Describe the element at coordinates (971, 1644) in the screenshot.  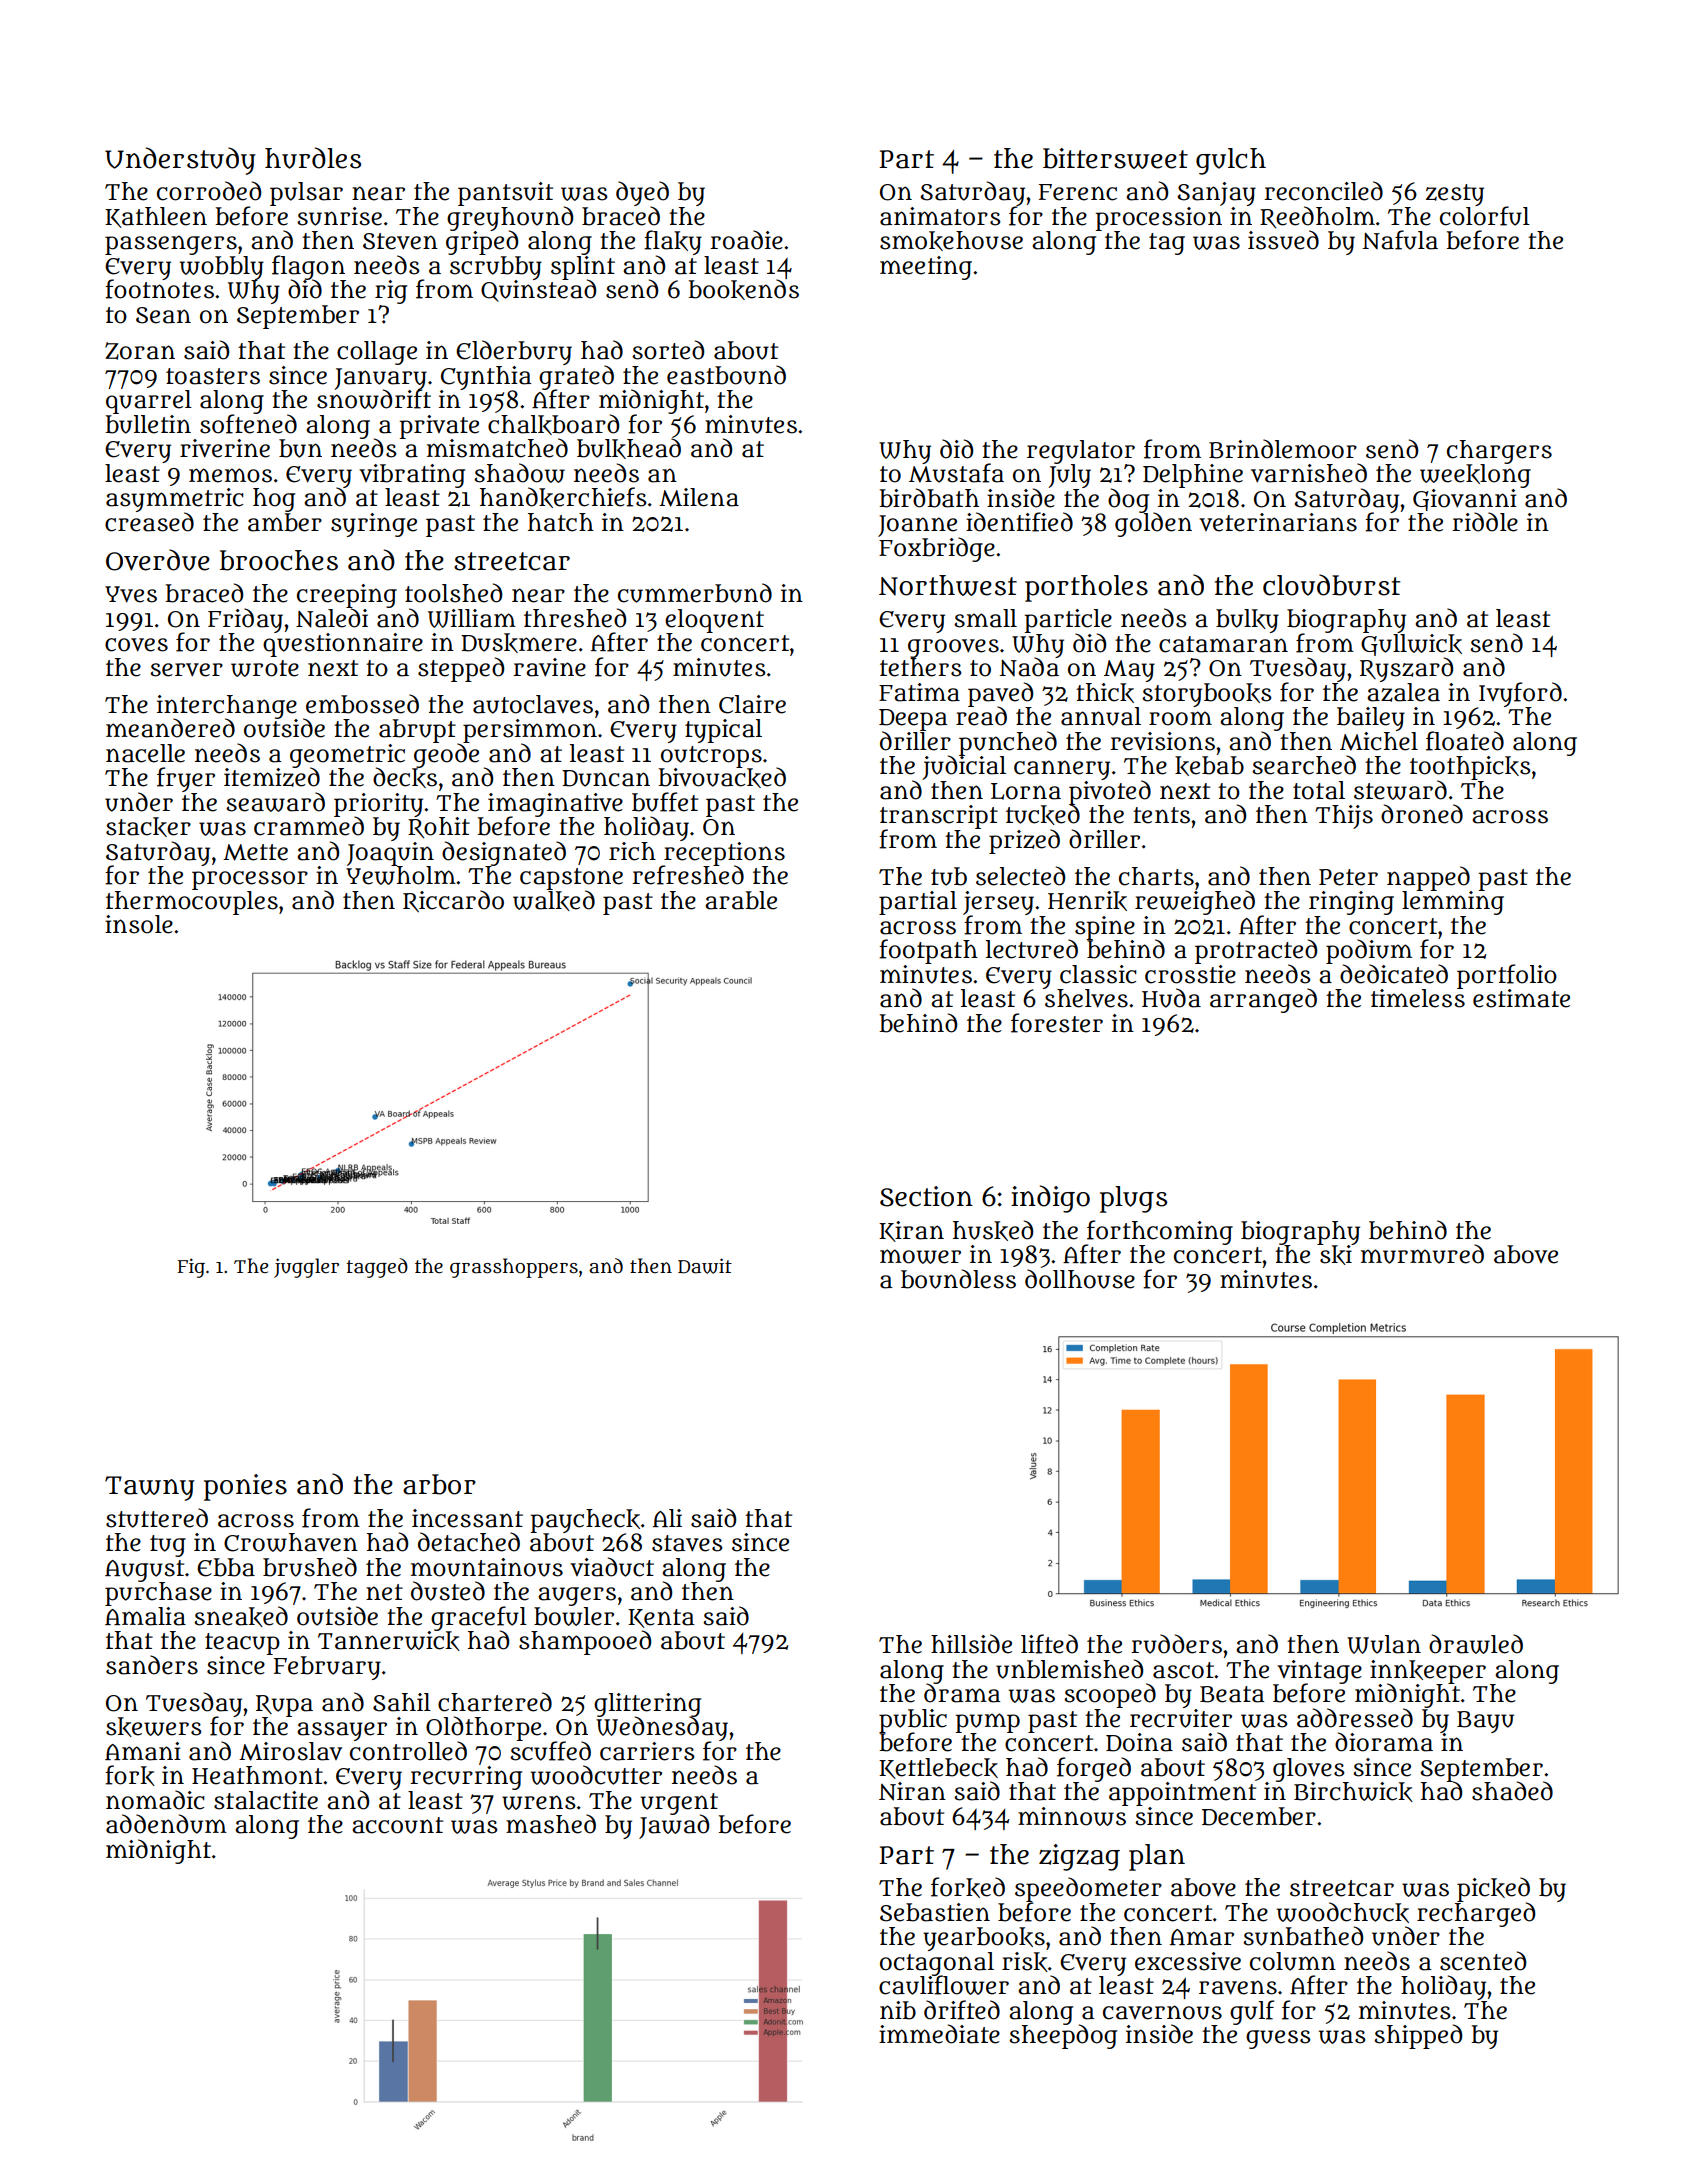
I see `hillside` at that location.
